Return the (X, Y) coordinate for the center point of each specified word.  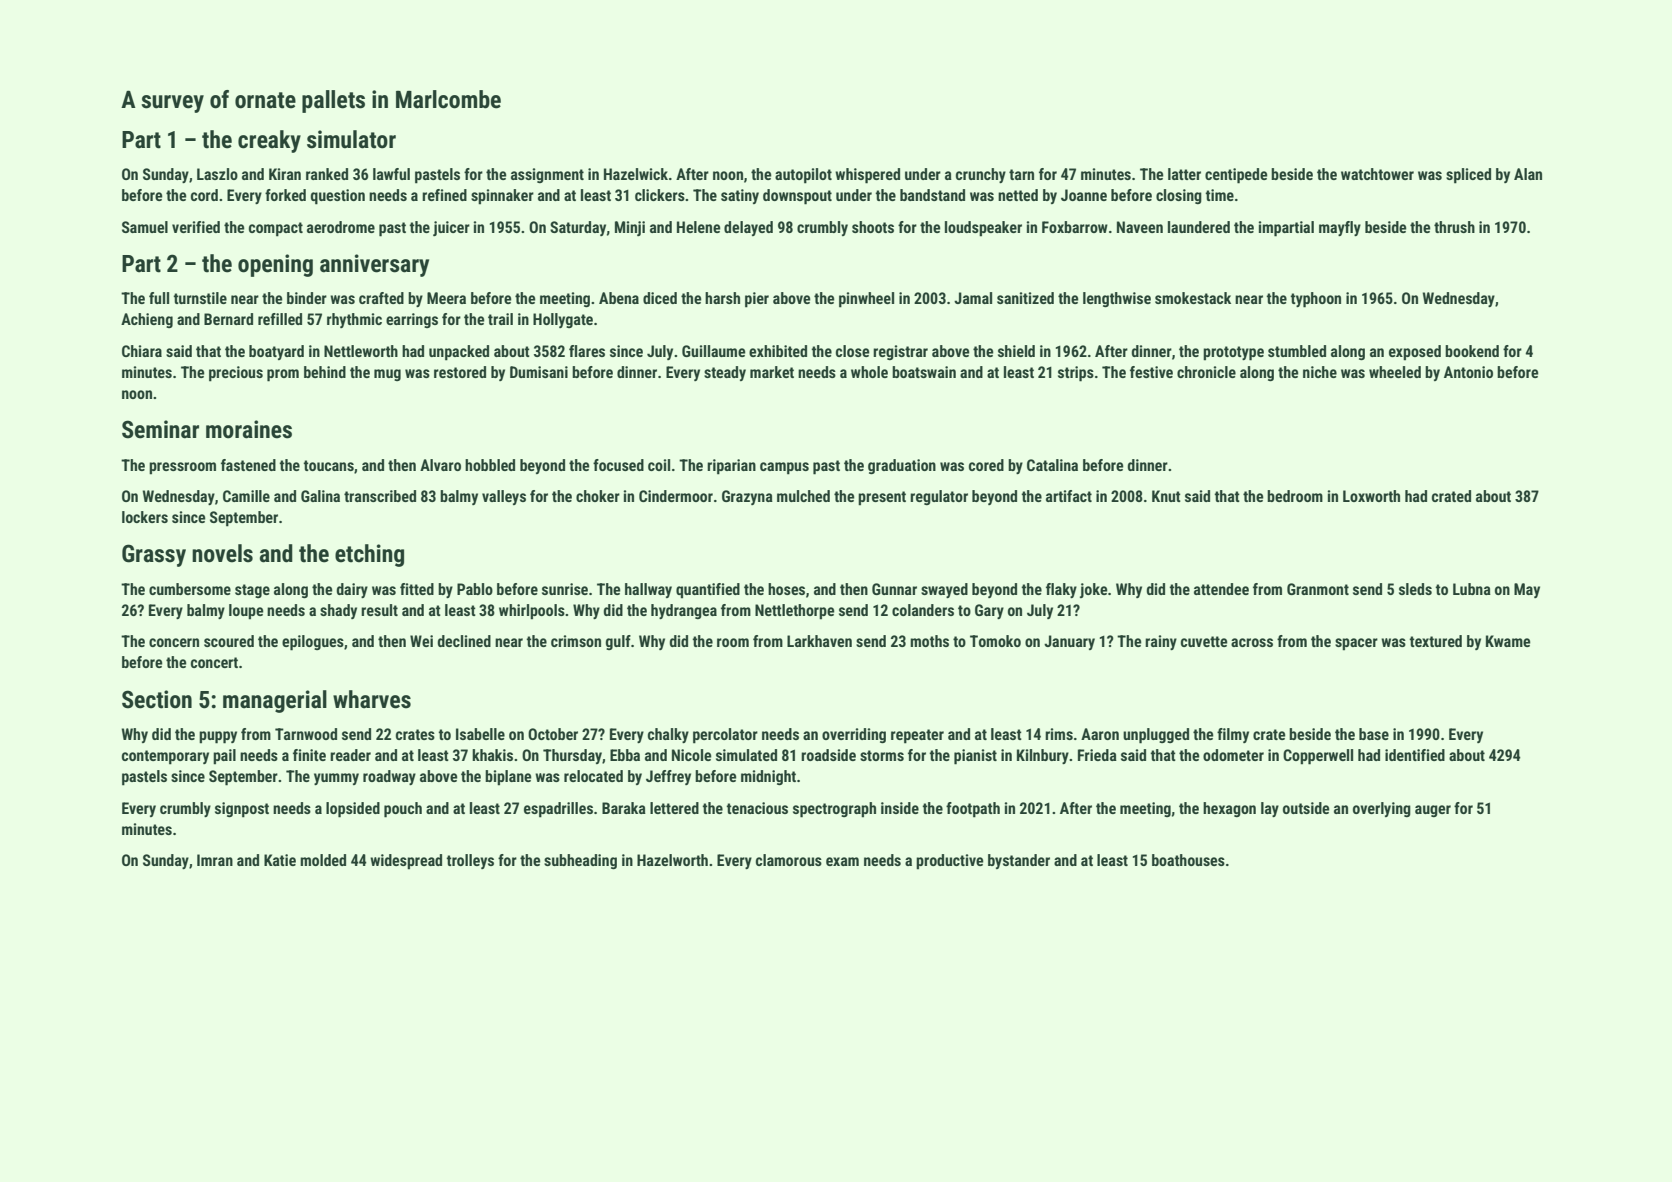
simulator (351, 139)
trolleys (470, 861)
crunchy (981, 175)
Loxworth (1371, 496)
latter (1184, 174)
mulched (803, 496)
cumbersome (190, 589)
